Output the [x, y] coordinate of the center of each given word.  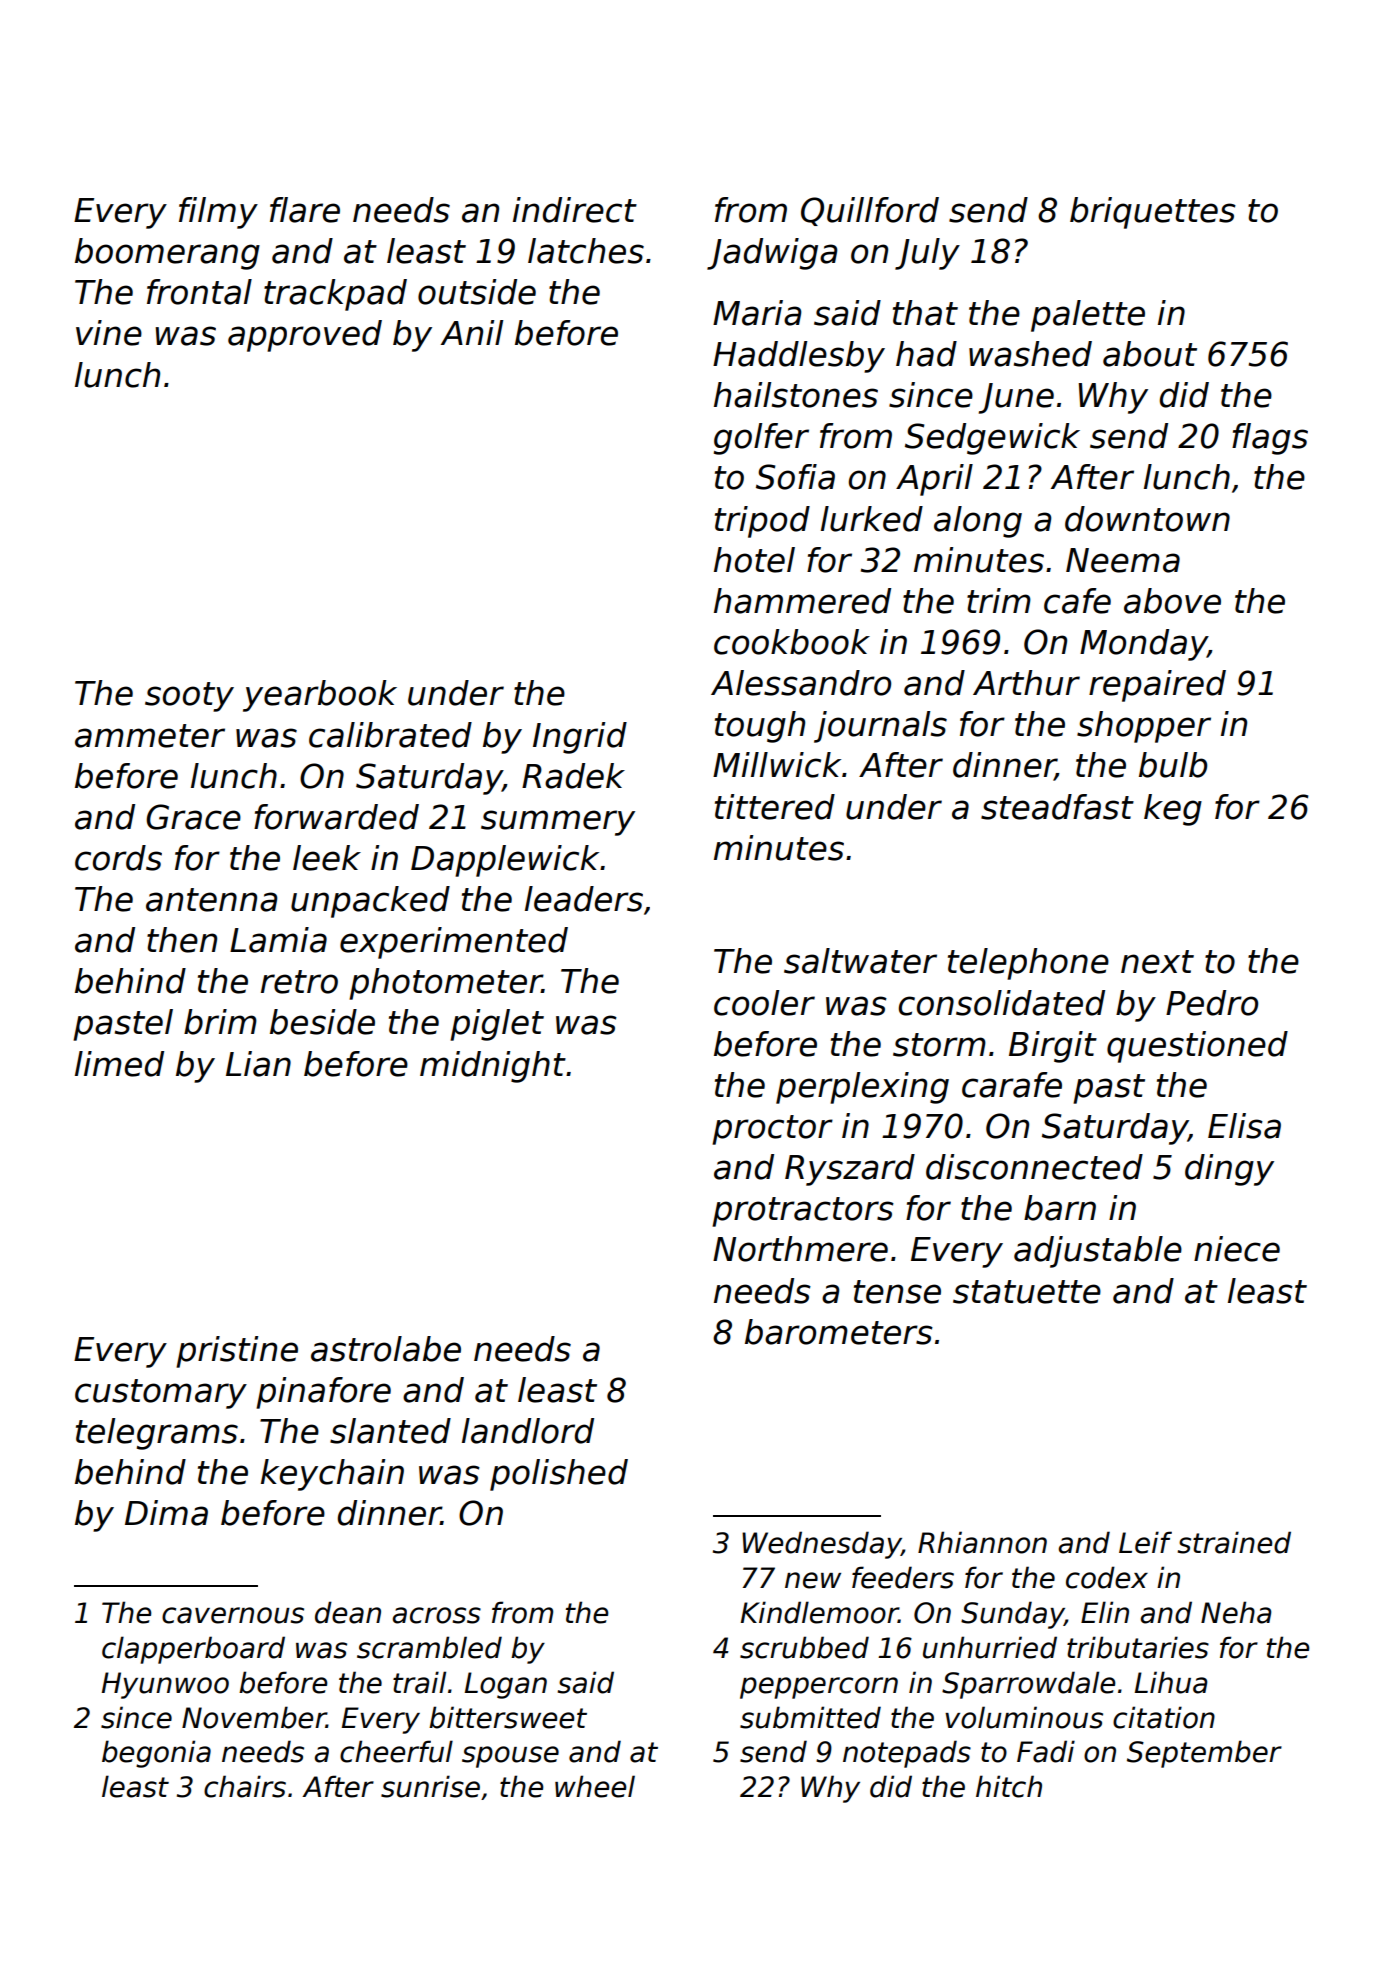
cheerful [396, 1751]
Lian [258, 1064]
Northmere [800, 1249]
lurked [872, 519]
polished [559, 1475]
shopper [1144, 727]
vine [109, 333]
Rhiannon [982, 1542]
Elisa [1244, 1126]
